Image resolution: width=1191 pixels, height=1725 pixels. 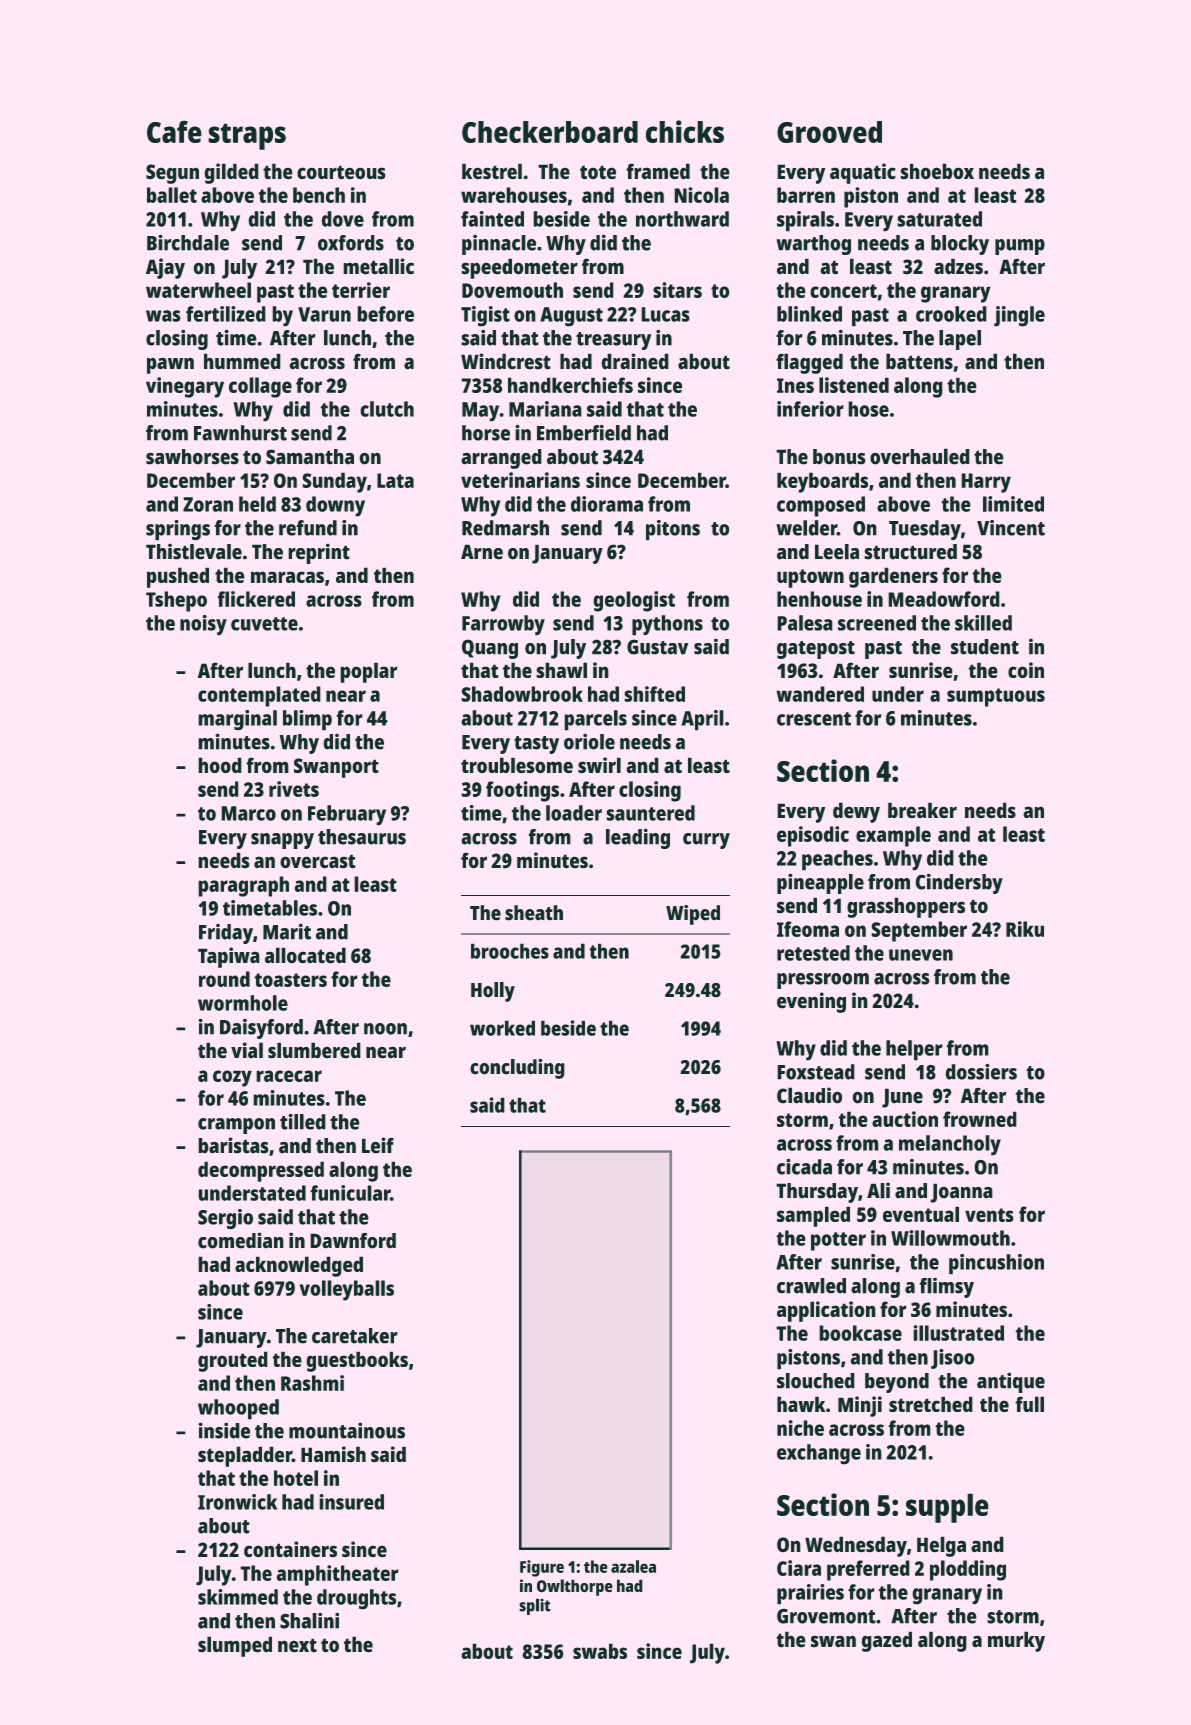 I want to click on slumped, so click(x=235, y=1647).
